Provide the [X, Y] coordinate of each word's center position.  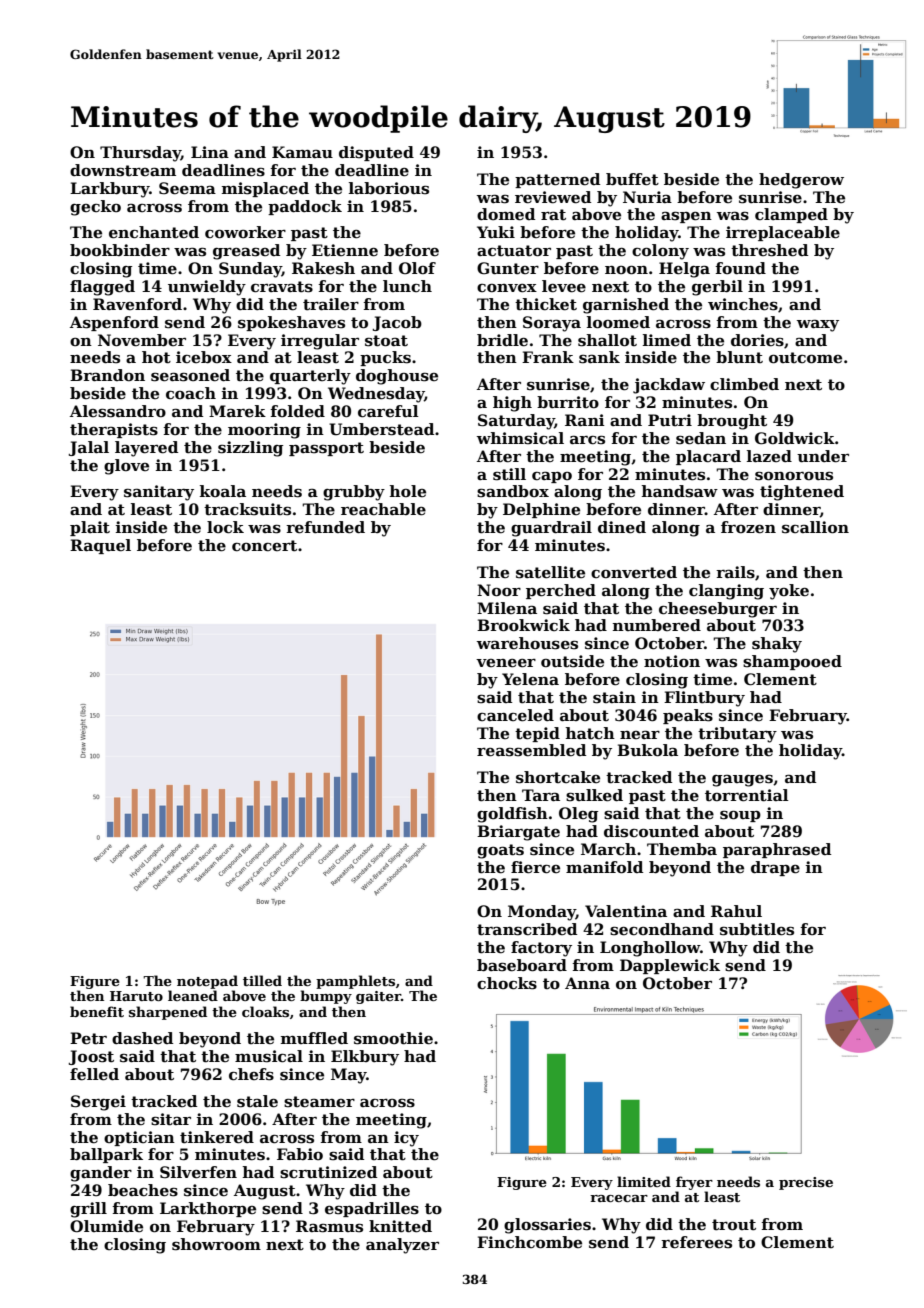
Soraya [552, 324]
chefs [251, 1074]
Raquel [100, 546]
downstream [123, 170]
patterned [557, 180]
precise [806, 1183]
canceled [515, 715]
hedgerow [801, 181]
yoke [789, 592]
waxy [818, 325]
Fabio [300, 1154]
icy [406, 1139]
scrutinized [328, 1172]
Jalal [89, 448]
